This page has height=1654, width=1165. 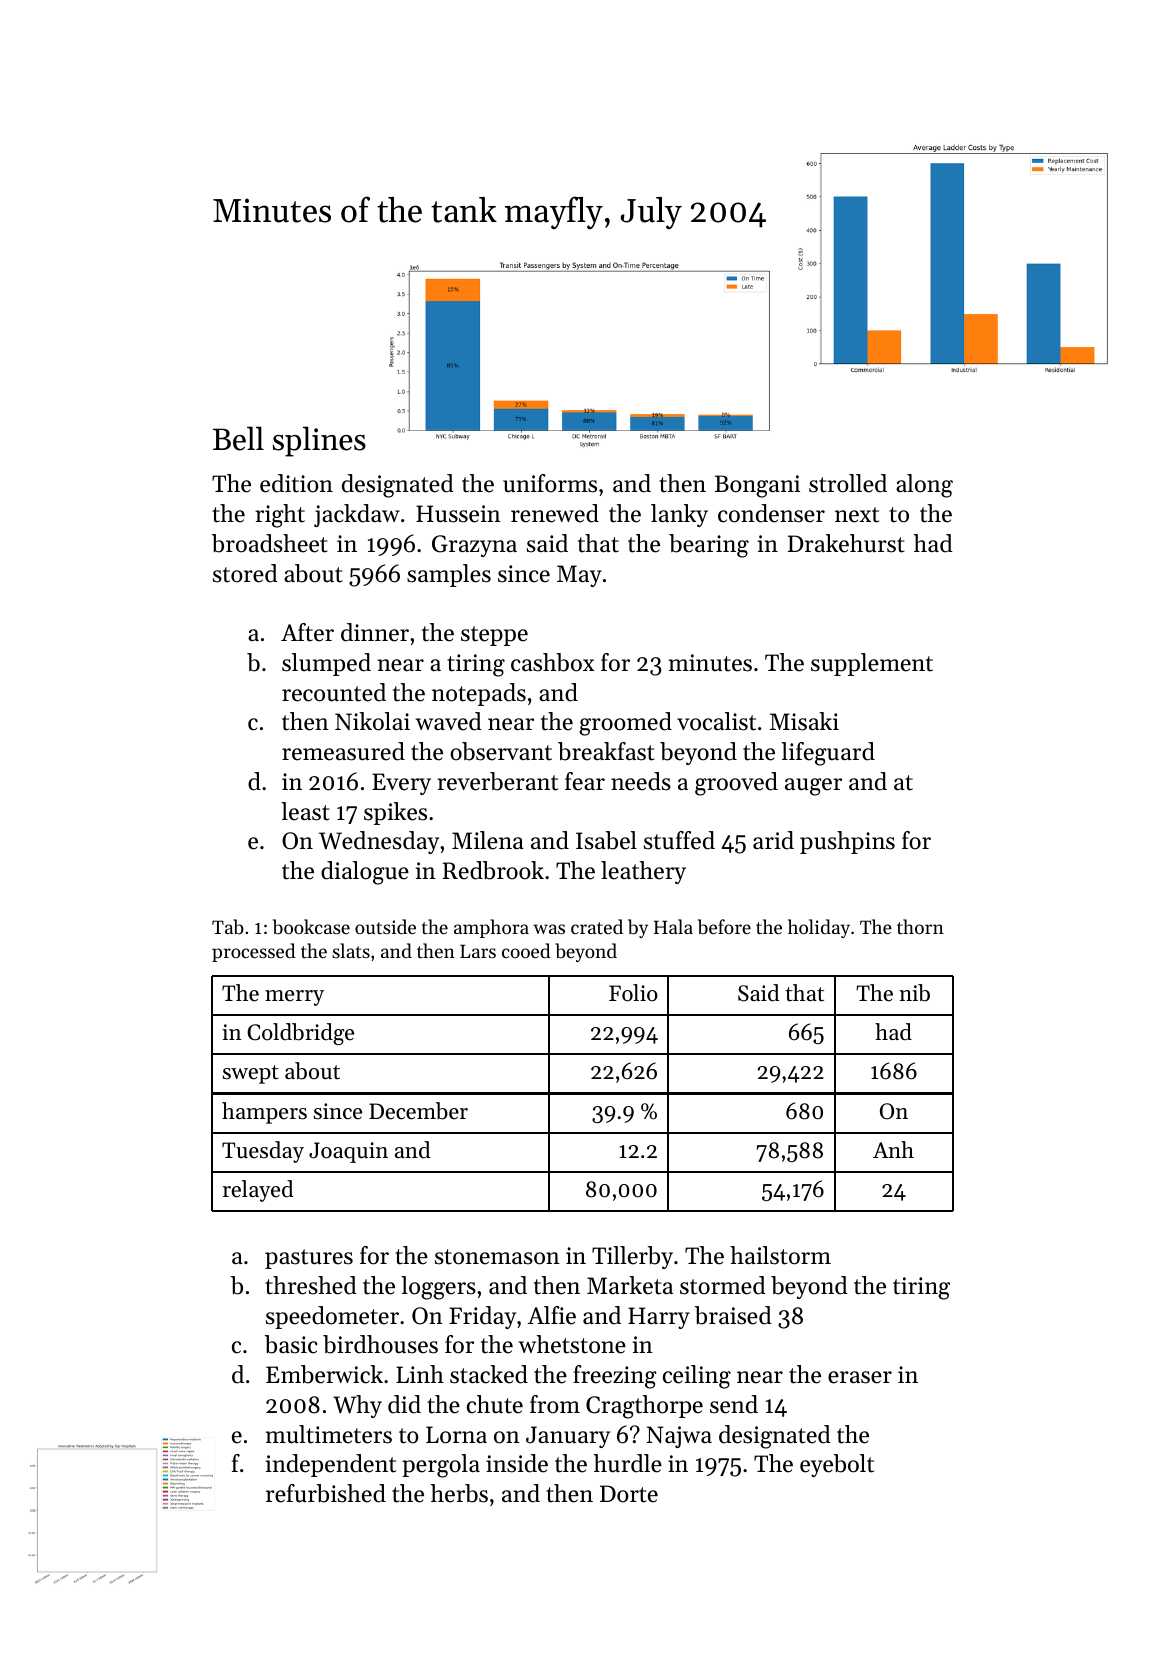 What do you see at coordinates (643, 872) in the page?
I see `leathery` at bounding box center [643, 872].
